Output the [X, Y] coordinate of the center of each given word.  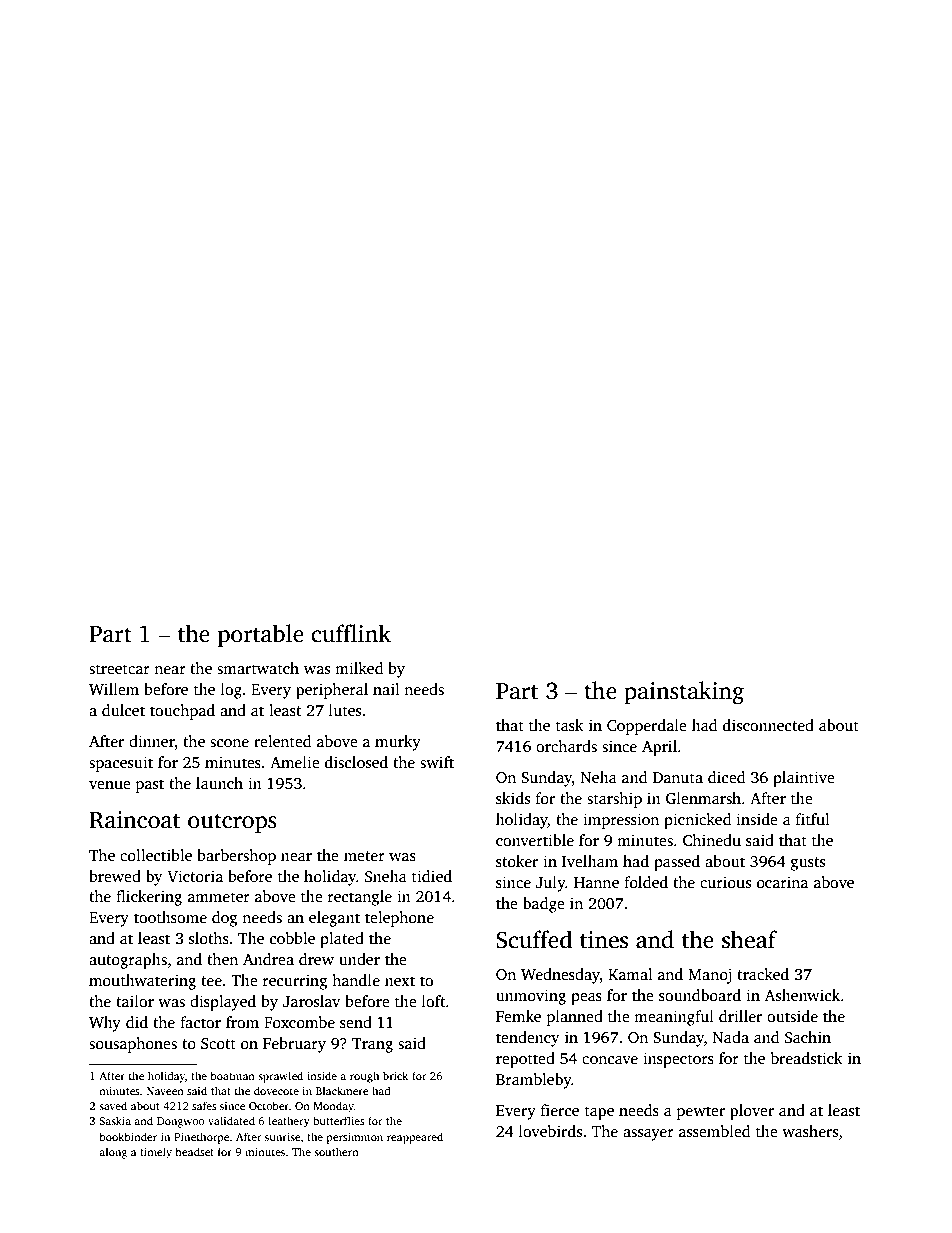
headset [194, 1151]
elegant [334, 919]
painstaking [684, 693]
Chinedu [712, 840]
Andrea [268, 959]
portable [261, 635]
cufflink [351, 633]
